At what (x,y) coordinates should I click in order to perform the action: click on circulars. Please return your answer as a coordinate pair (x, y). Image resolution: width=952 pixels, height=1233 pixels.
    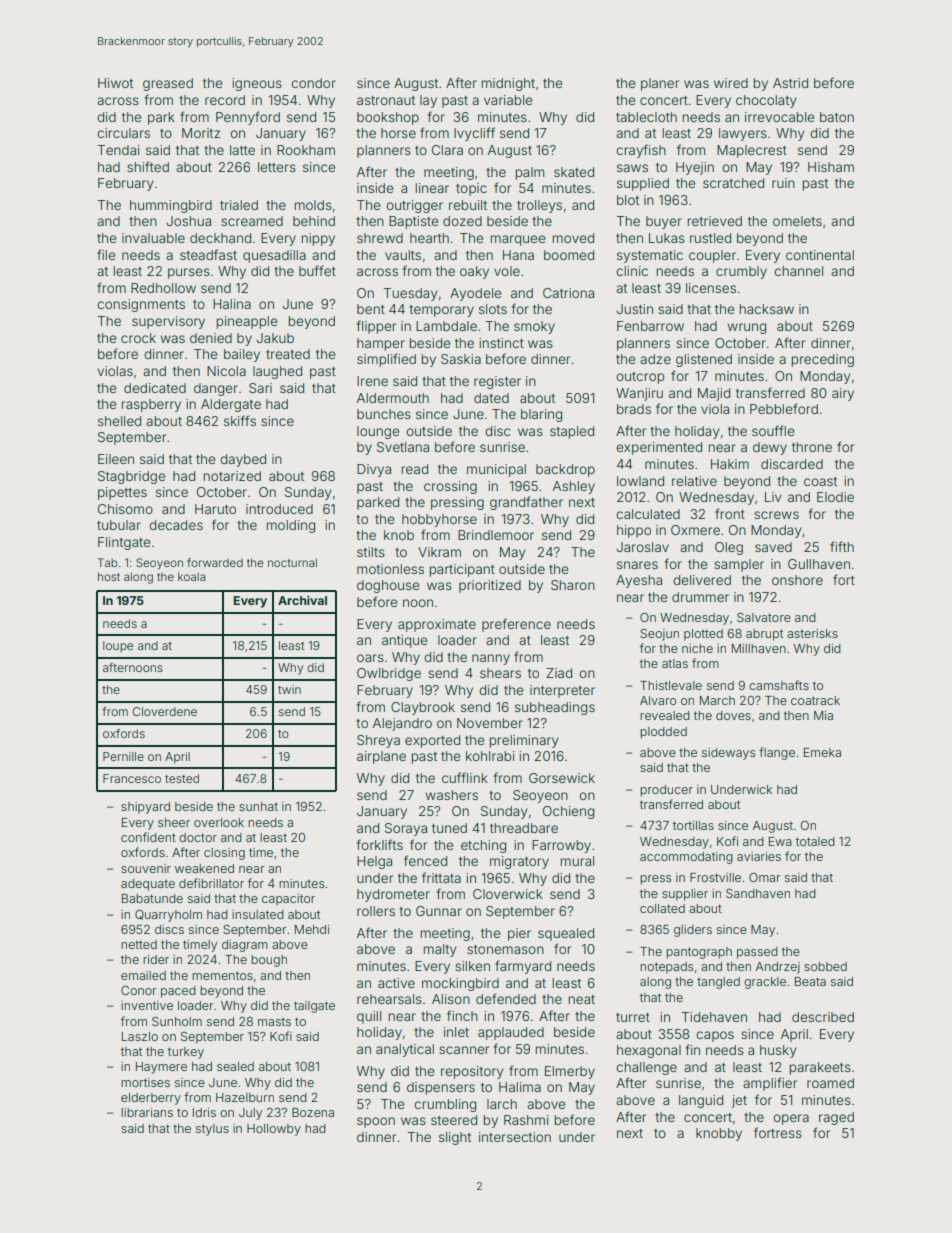
    Looking at the image, I should click on (123, 133).
